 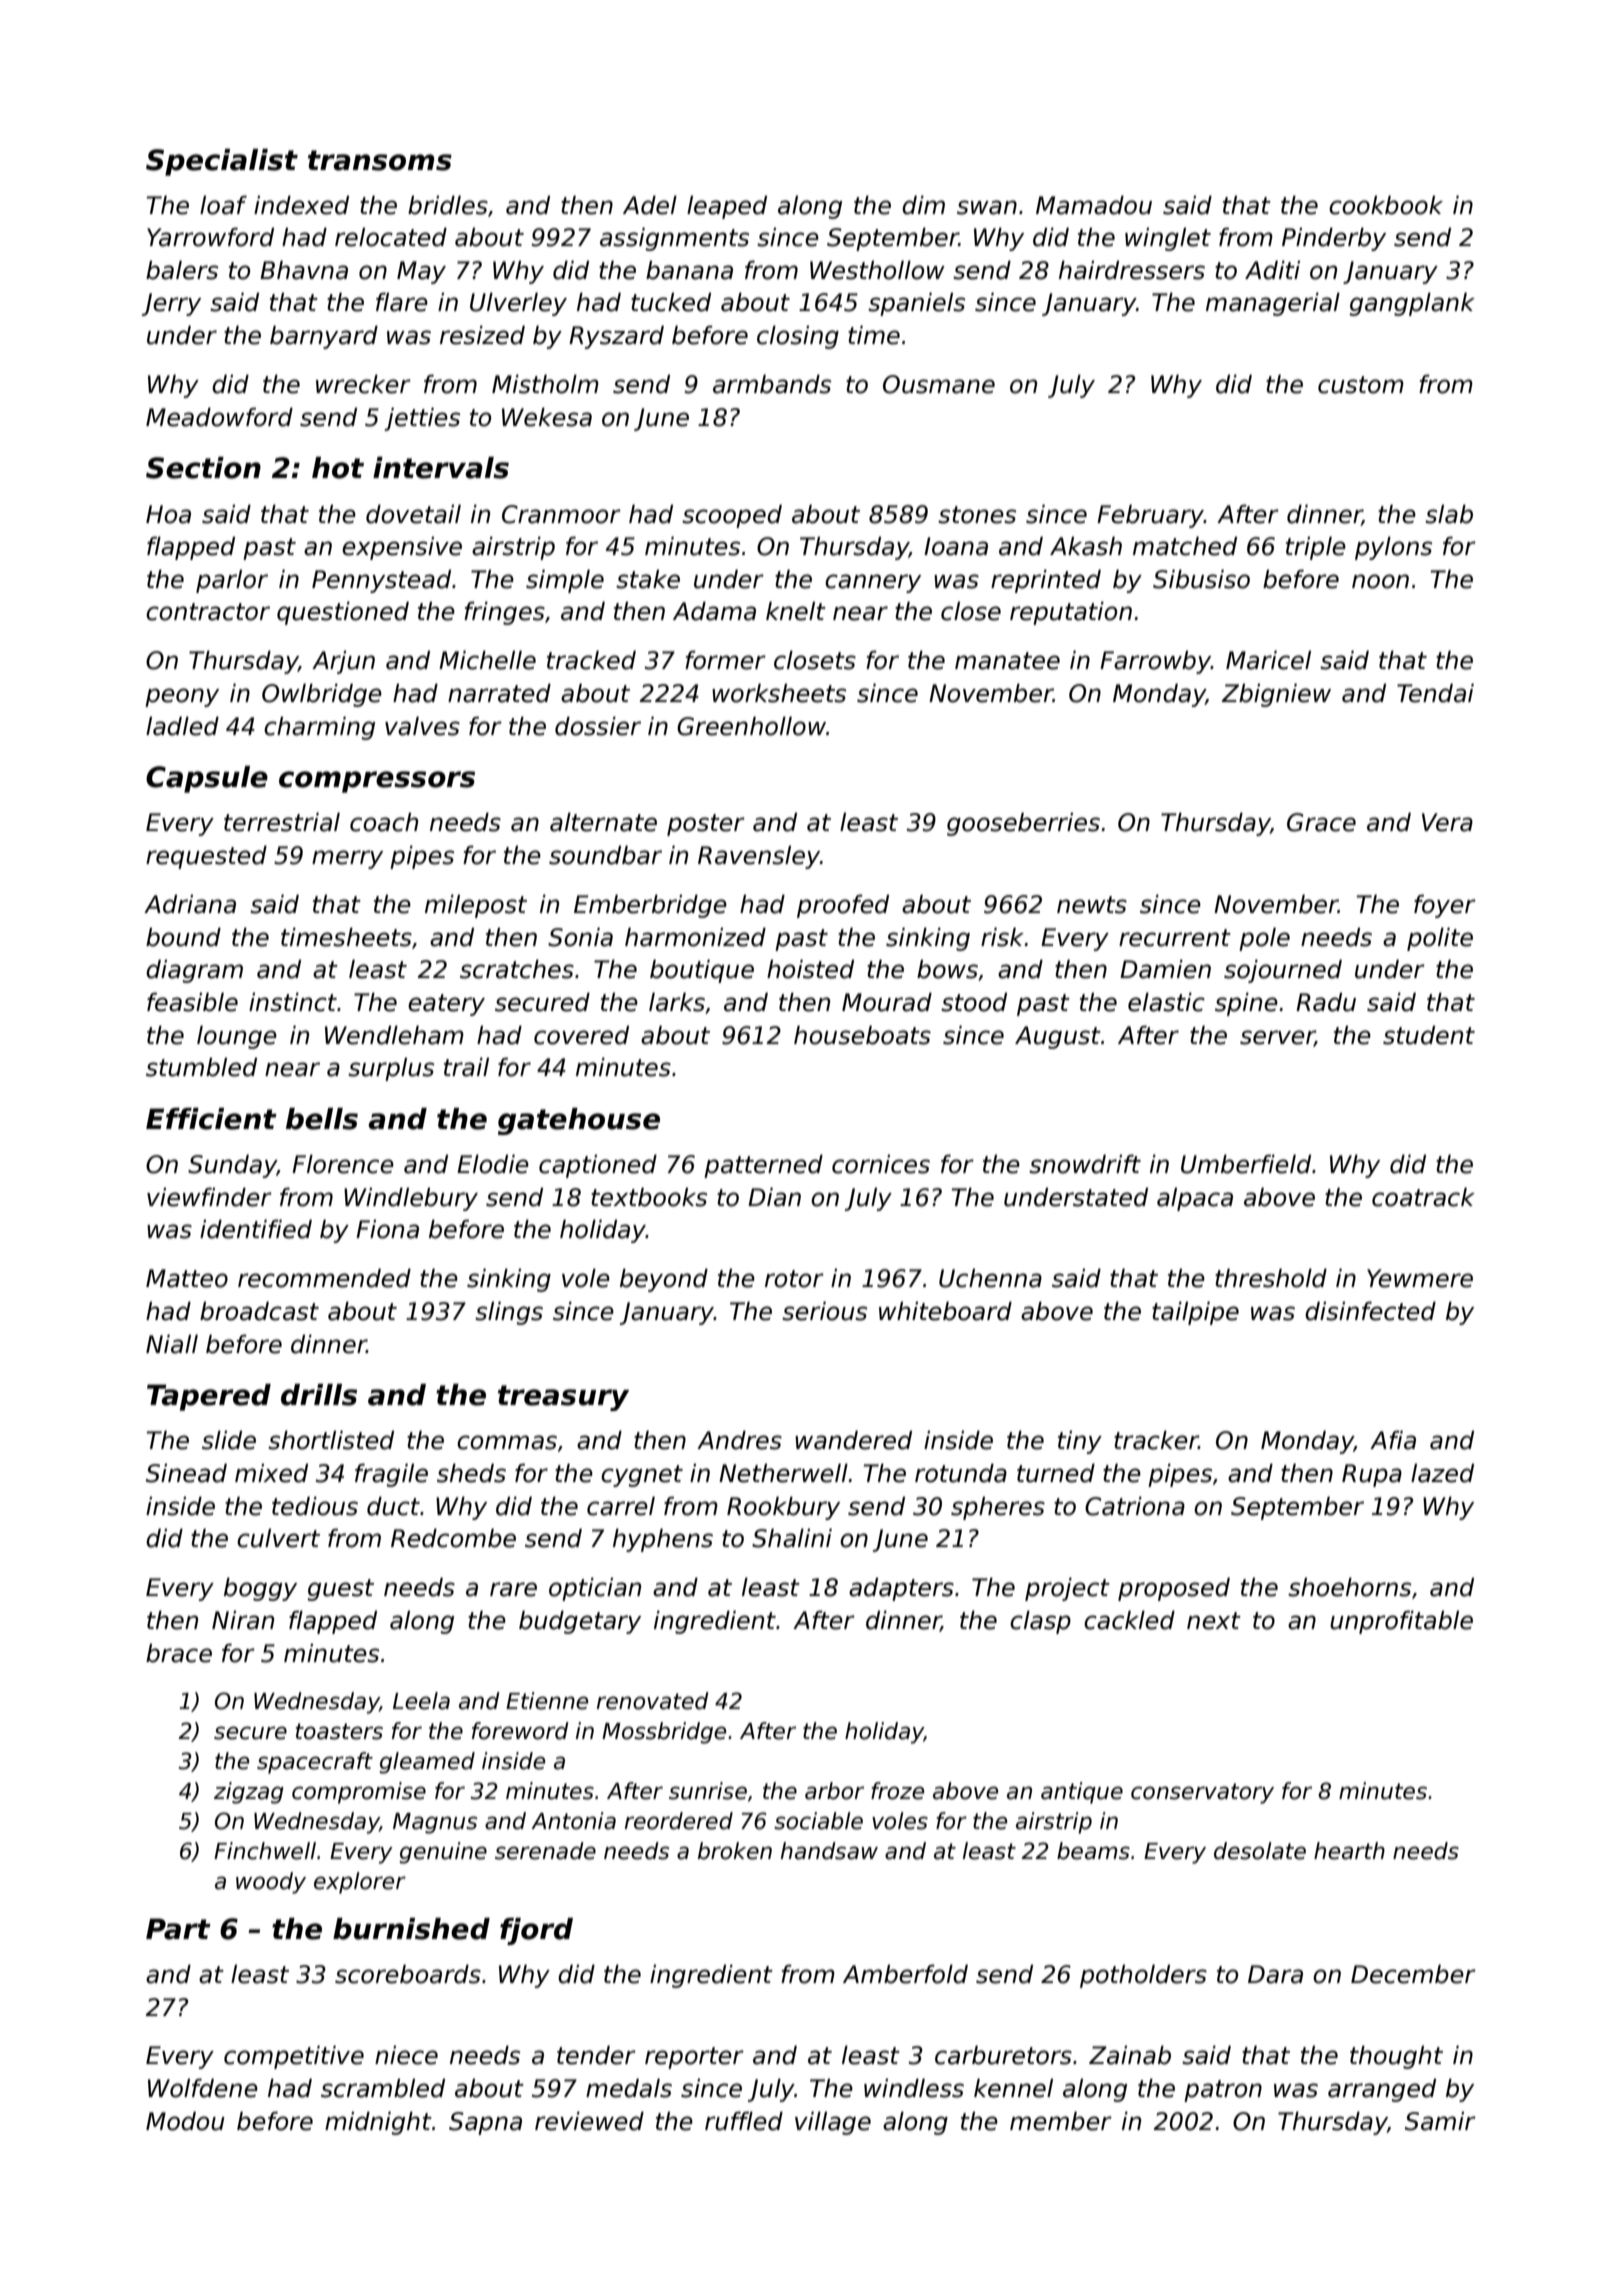 I want to click on worksheets, so click(x=779, y=693).
